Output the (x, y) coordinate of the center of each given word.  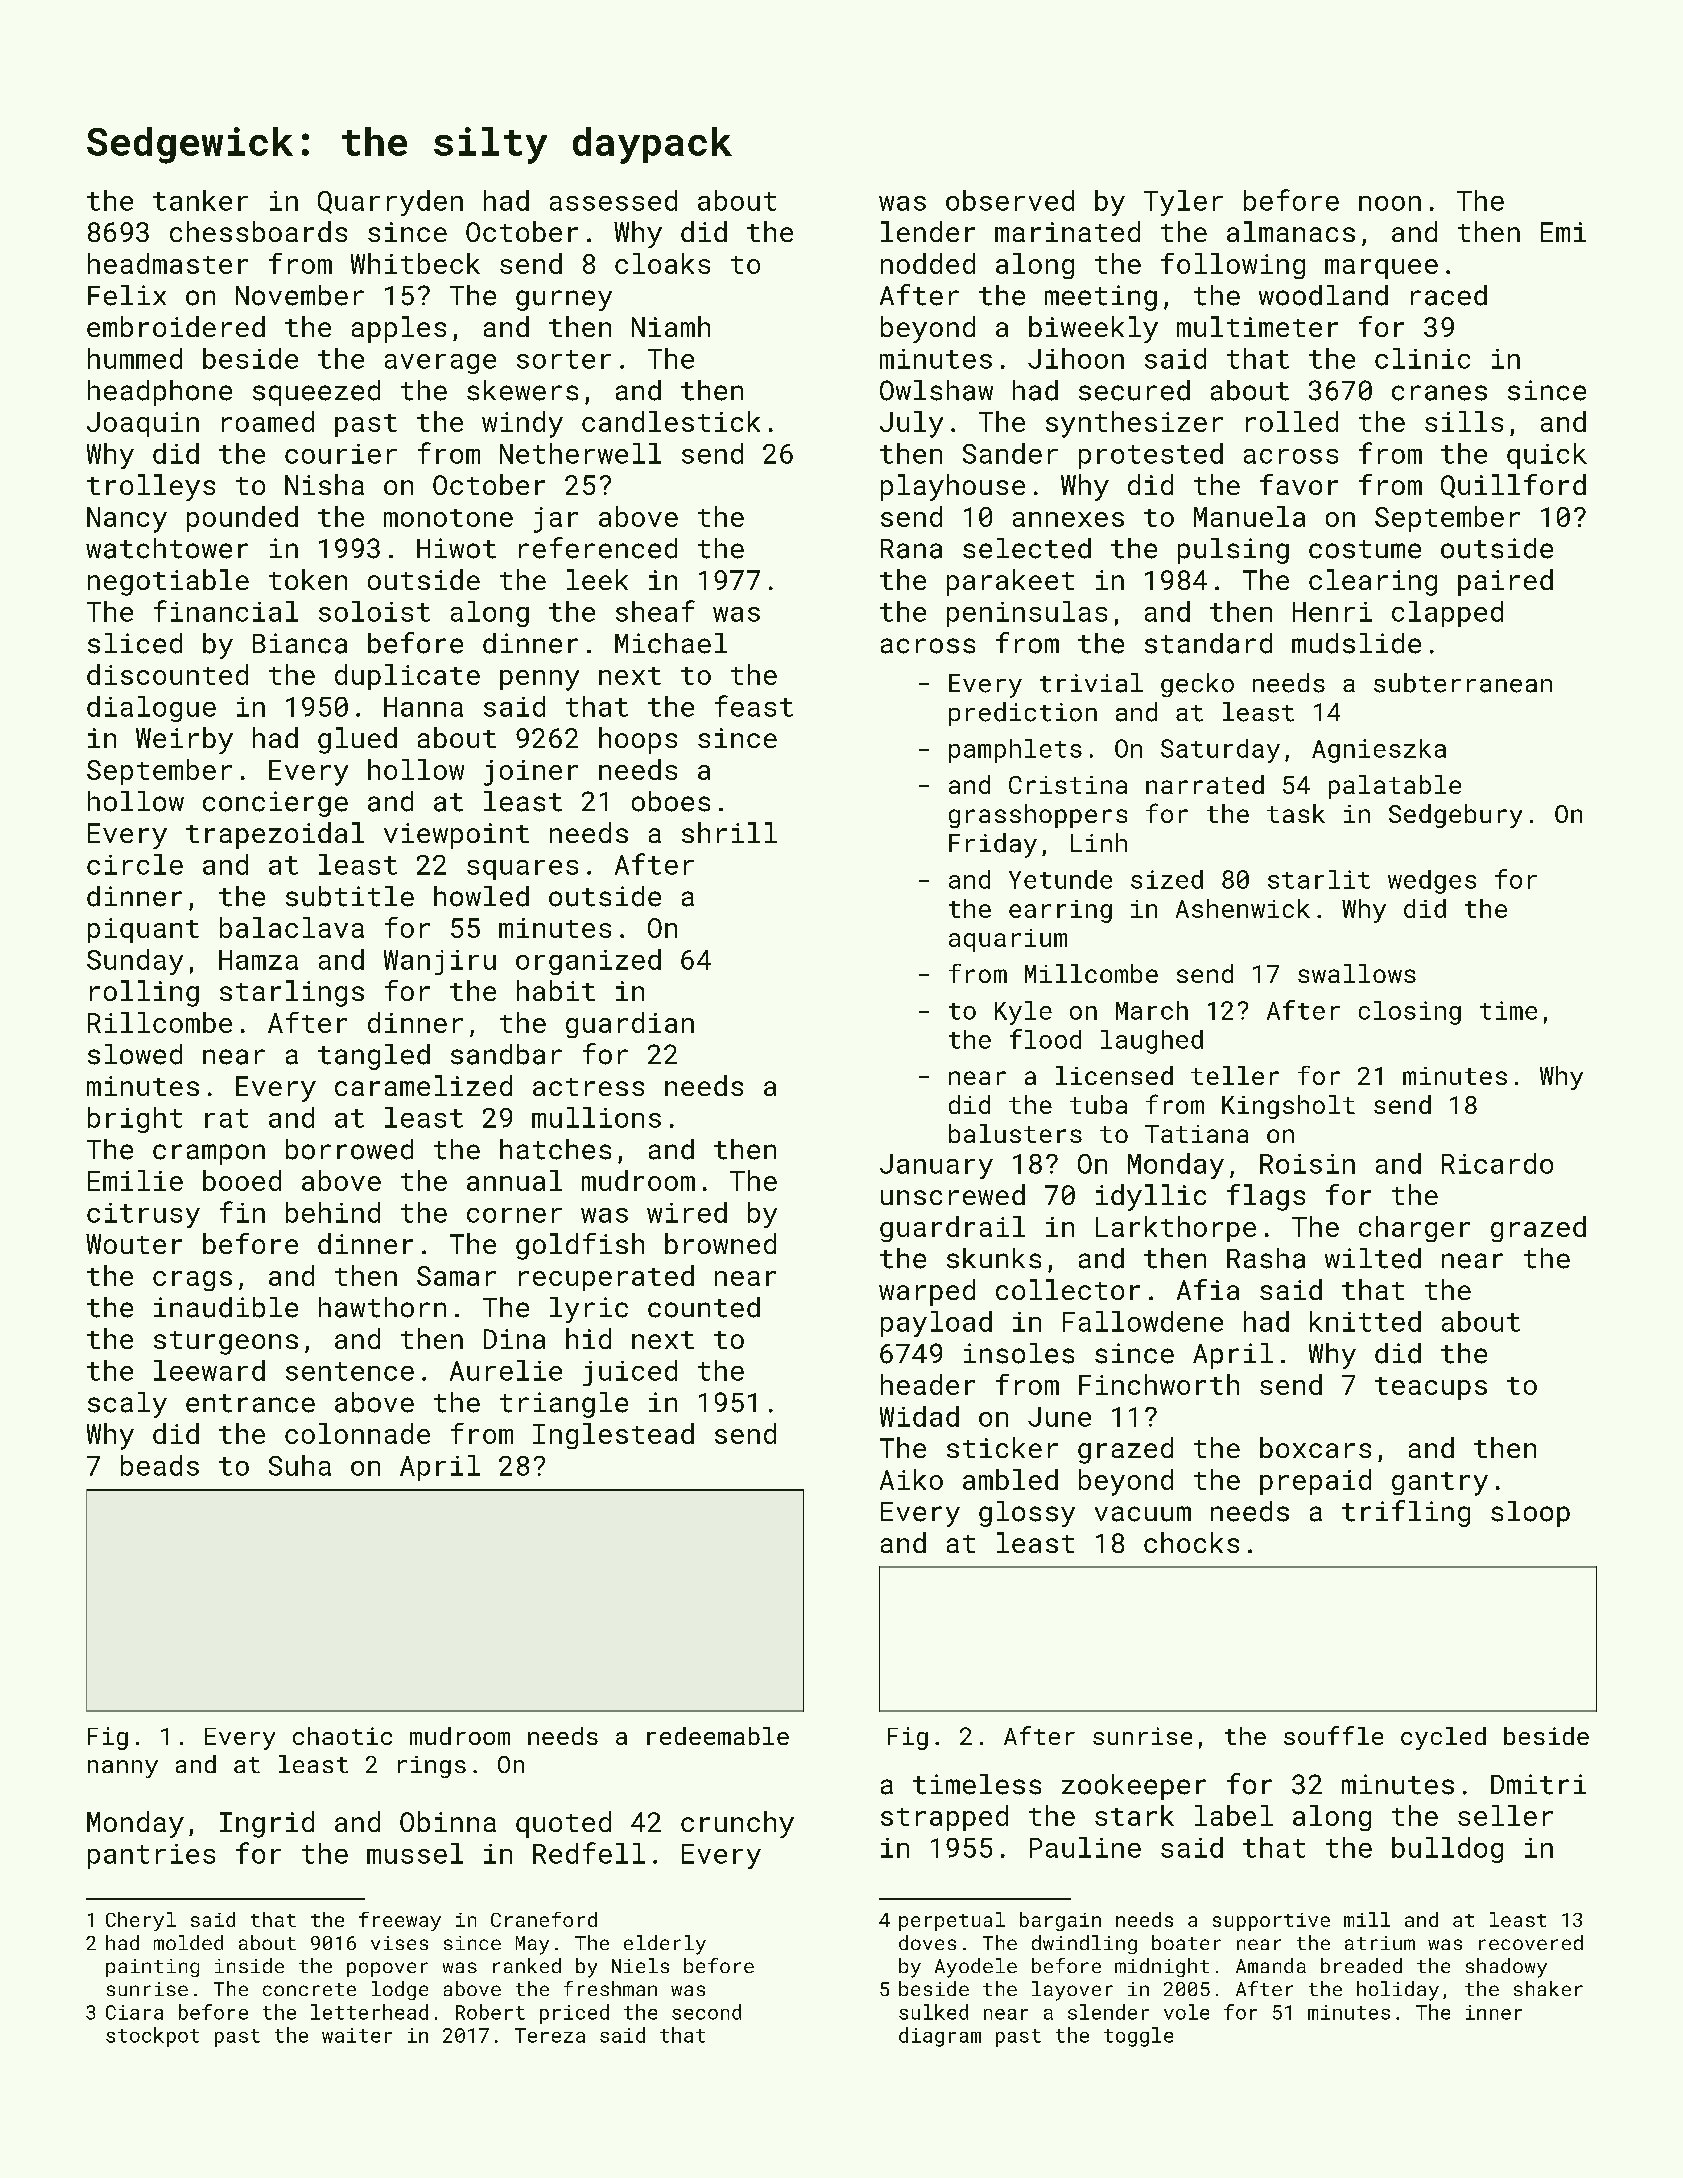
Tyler (1183, 203)
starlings (292, 993)
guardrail (952, 1229)
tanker (200, 200)
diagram (940, 2037)
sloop (1530, 1514)
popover (387, 1969)
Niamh (671, 326)
